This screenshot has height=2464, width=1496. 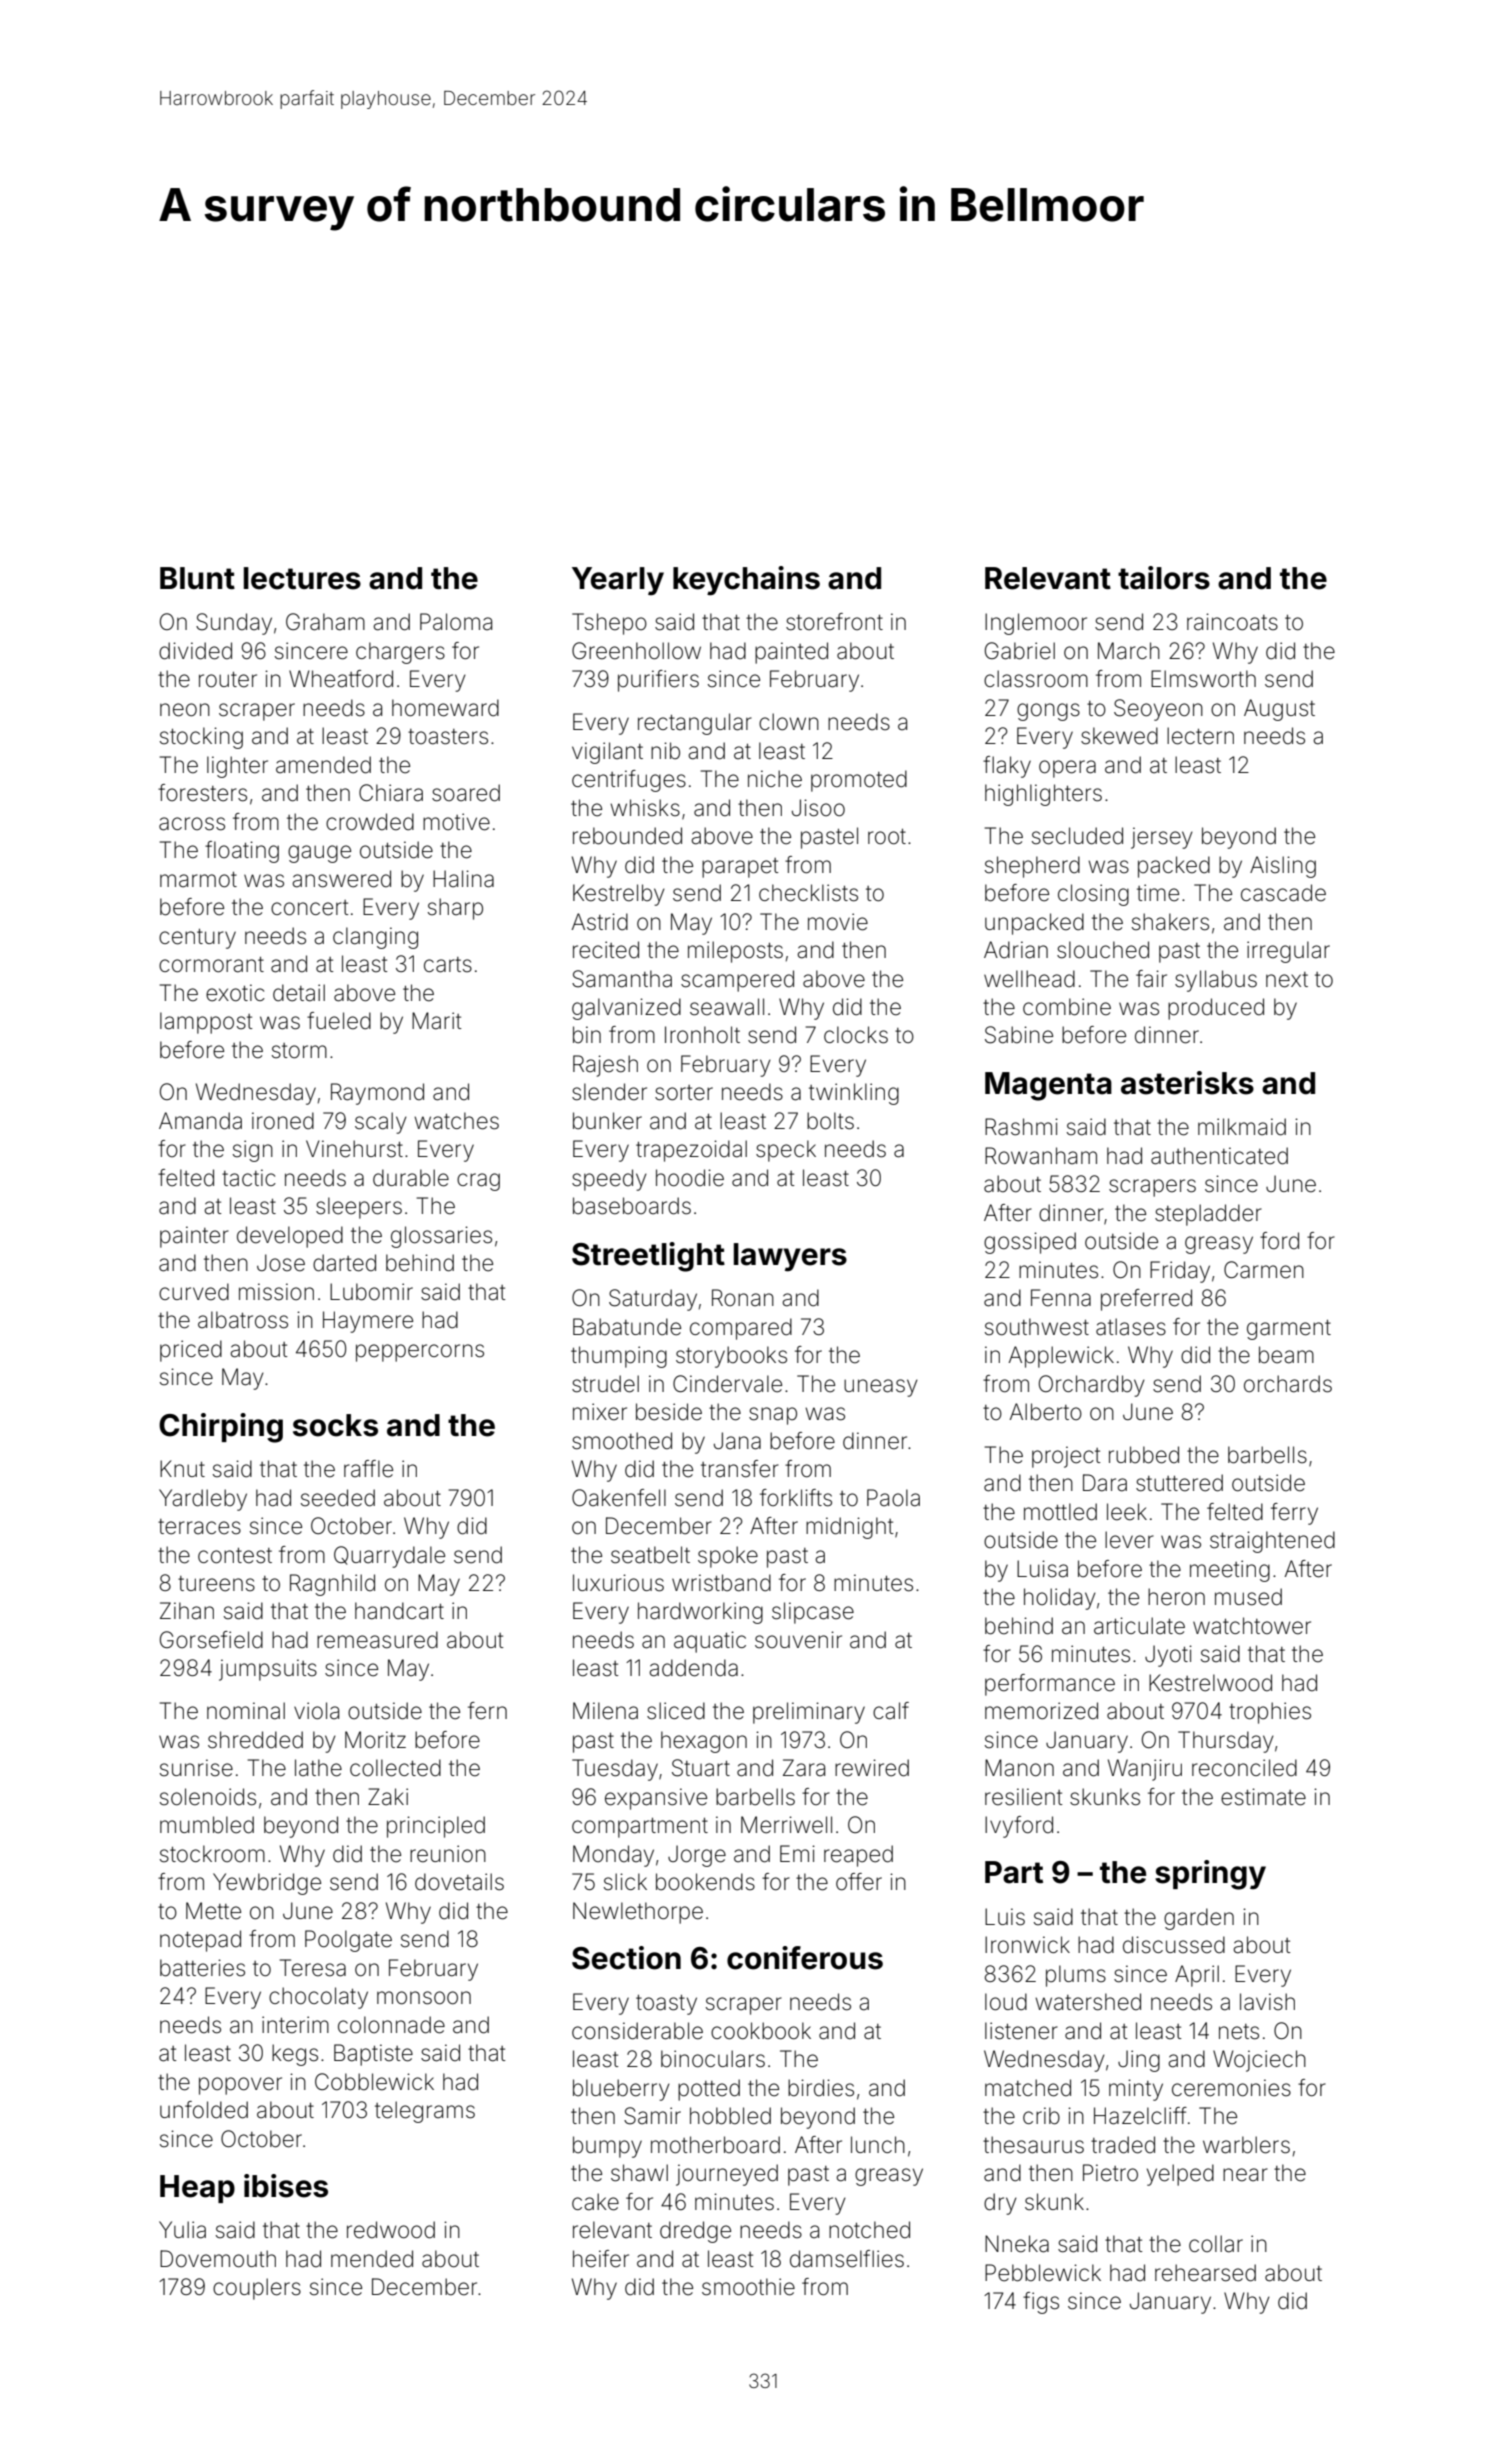 What do you see at coordinates (197, 578) in the screenshot?
I see `Blunt` at bounding box center [197, 578].
